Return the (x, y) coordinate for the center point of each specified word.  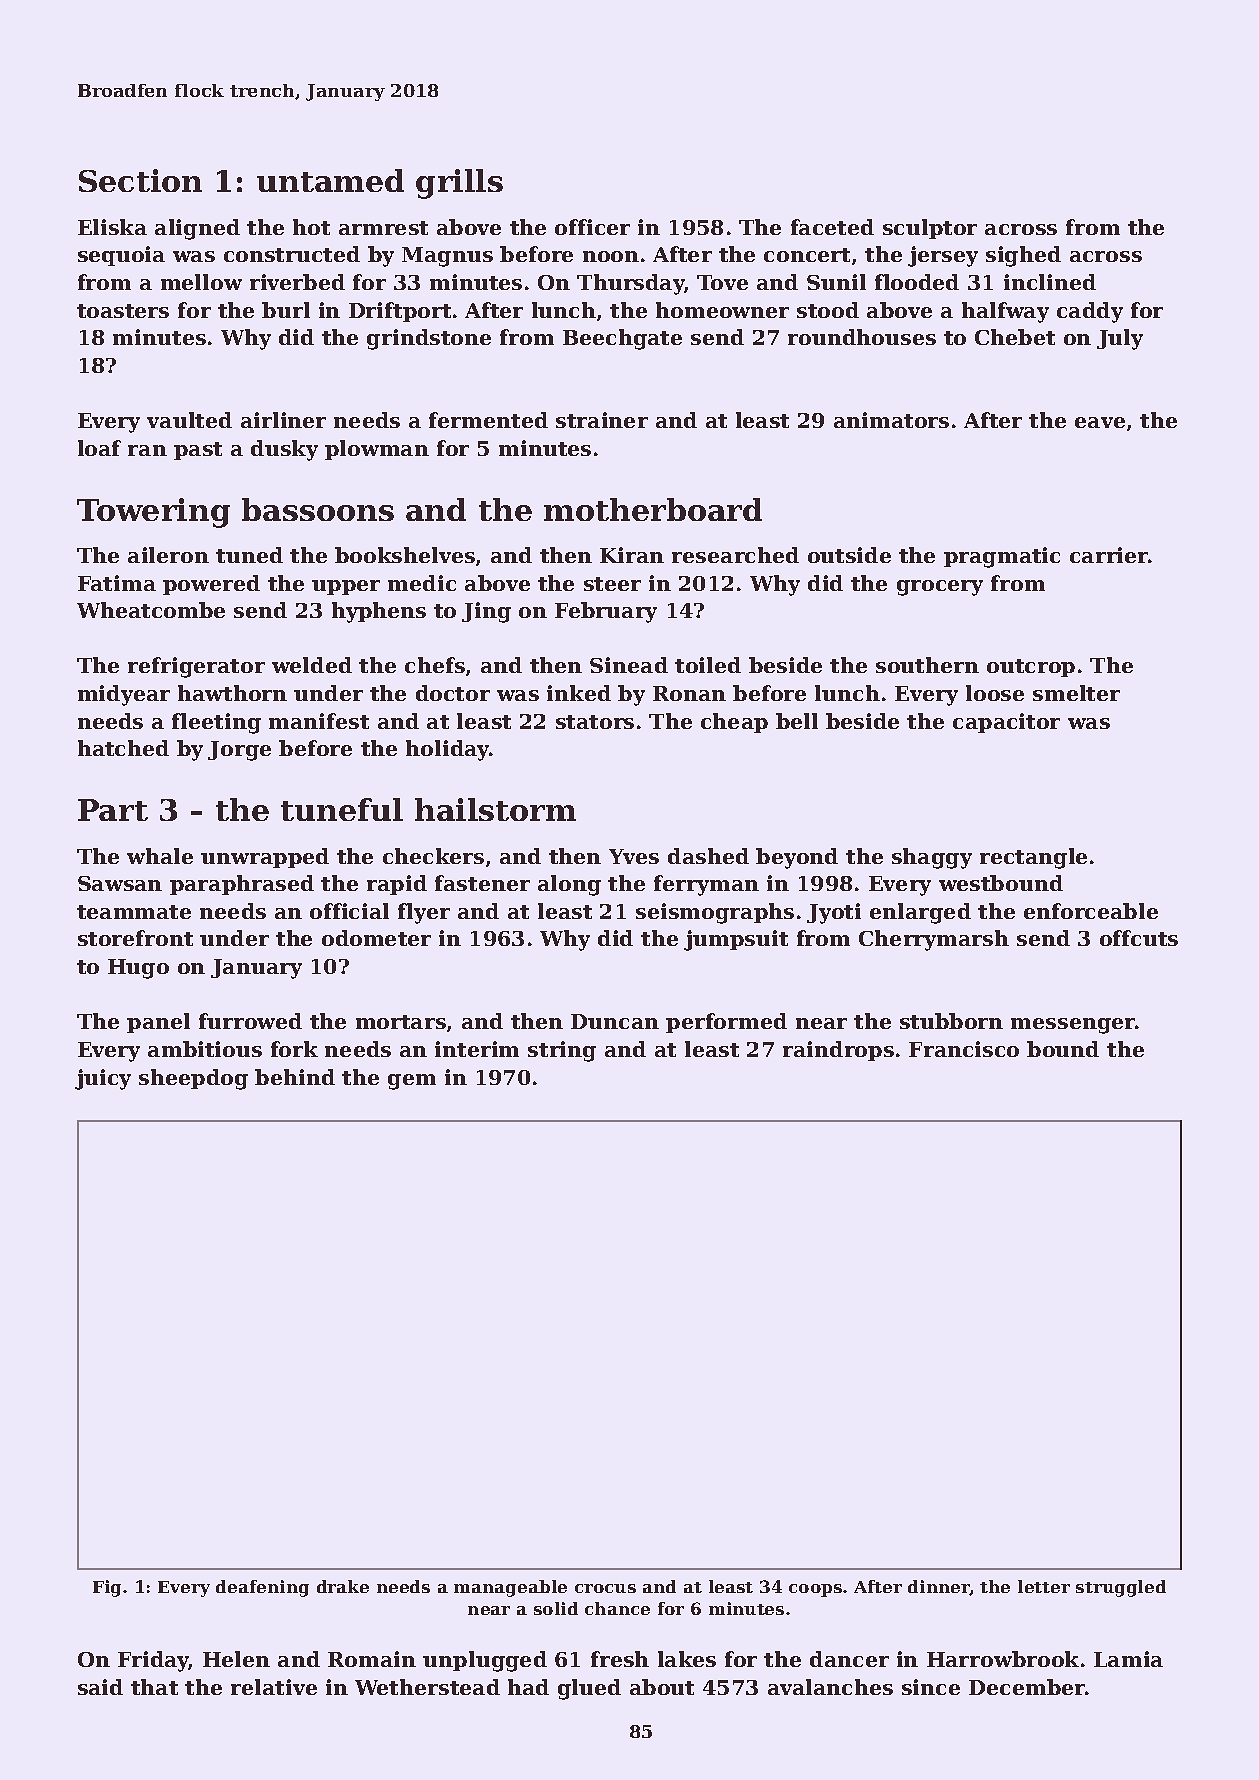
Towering (153, 513)
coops (815, 1590)
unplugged (485, 1661)
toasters (123, 311)
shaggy (932, 858)
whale (160, 856)
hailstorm (495, 809)
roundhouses (862, 337)
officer (592, 227)
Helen (236, 1659)
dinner (939, 1587)
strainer (602, 420)
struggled (1121, 1588)
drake (343, 1586)
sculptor (930, 229)
